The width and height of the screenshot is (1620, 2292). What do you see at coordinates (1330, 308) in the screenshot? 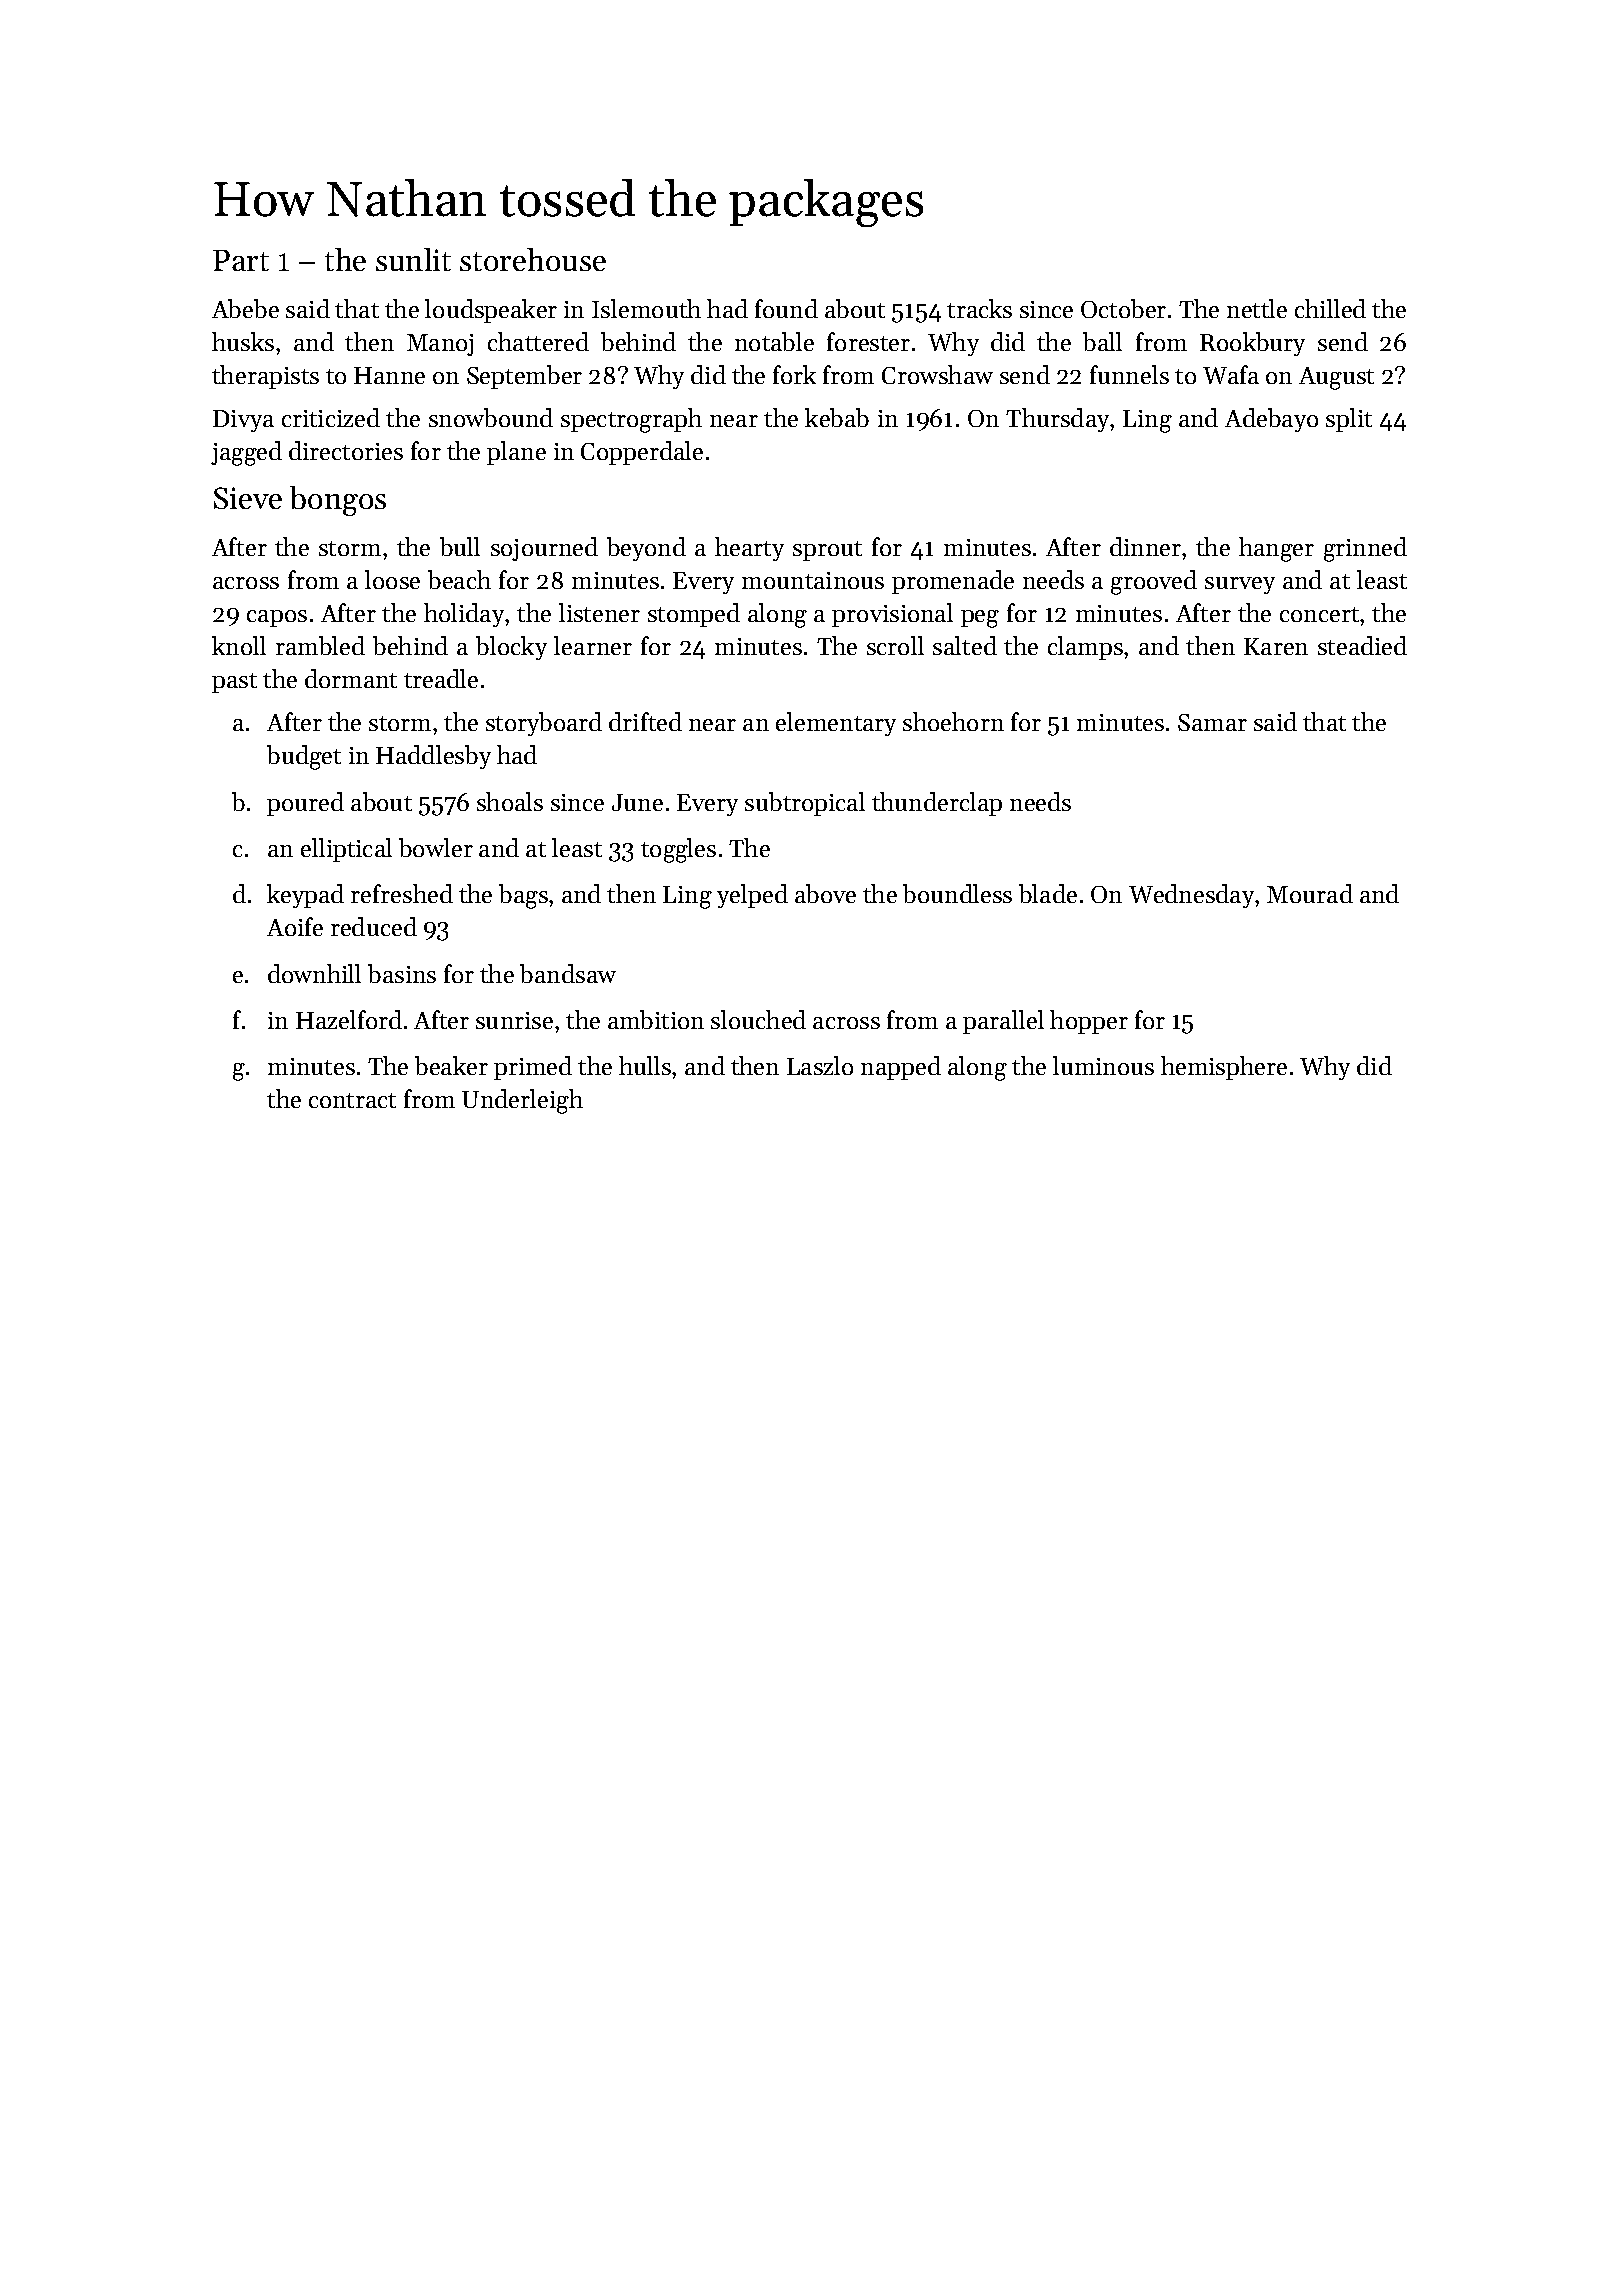
I see `chilled` at bounding box center [1330, 308].
